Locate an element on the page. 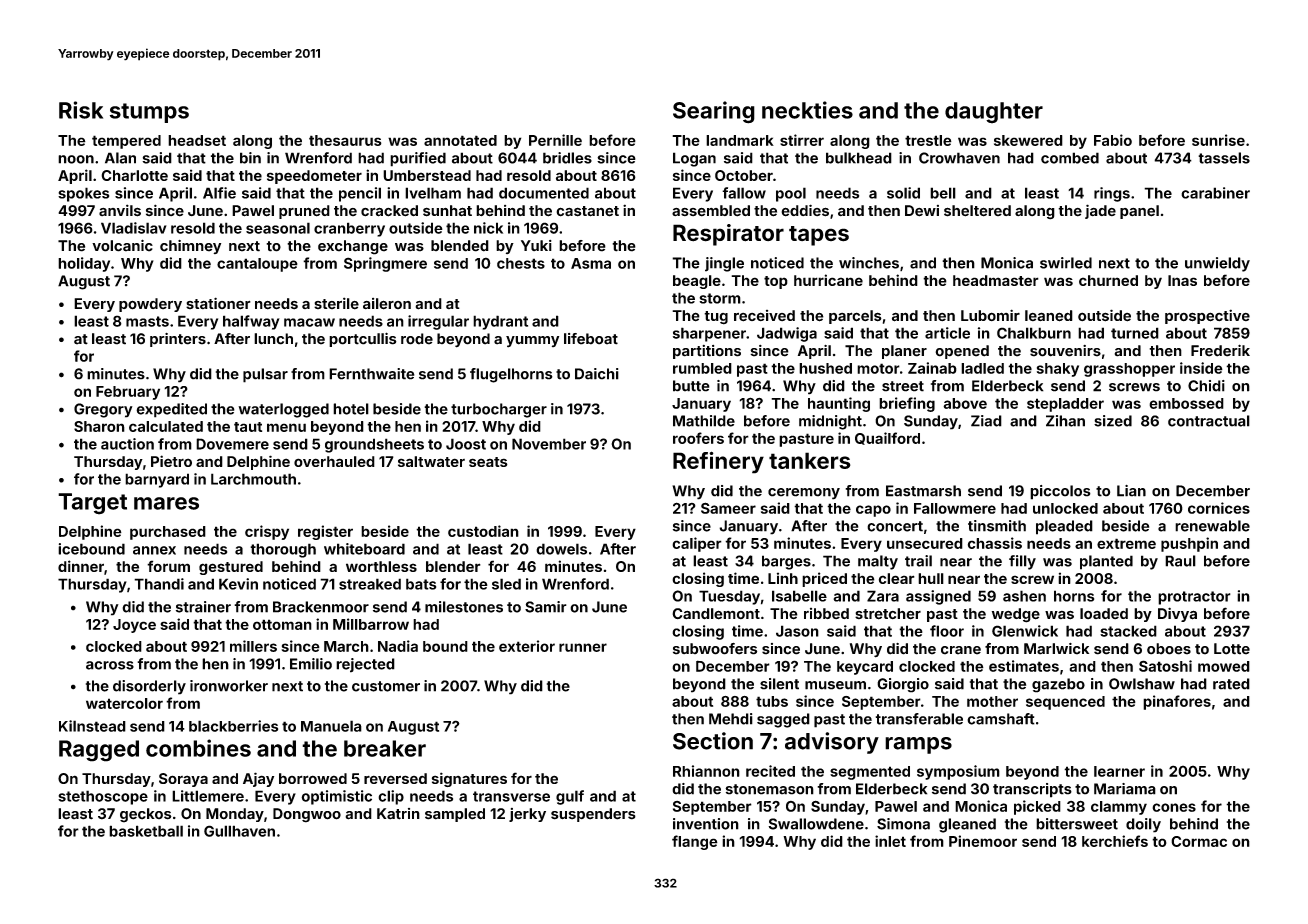 The height and width of the image is (924, 1308). winches is located at coordinates (869, 263).
